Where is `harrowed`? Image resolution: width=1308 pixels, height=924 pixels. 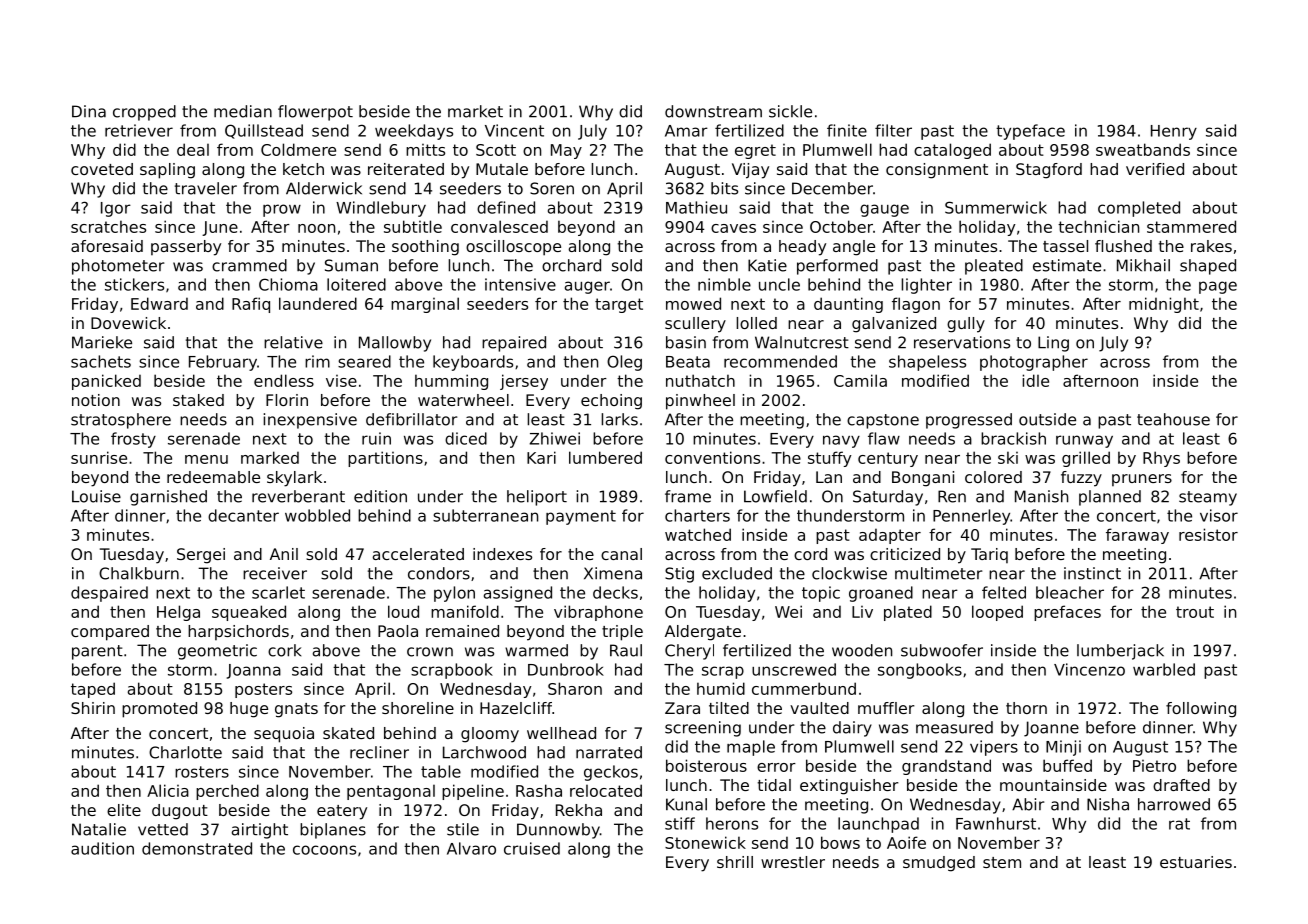 harrowed is located at coordinates (1174, 804).
